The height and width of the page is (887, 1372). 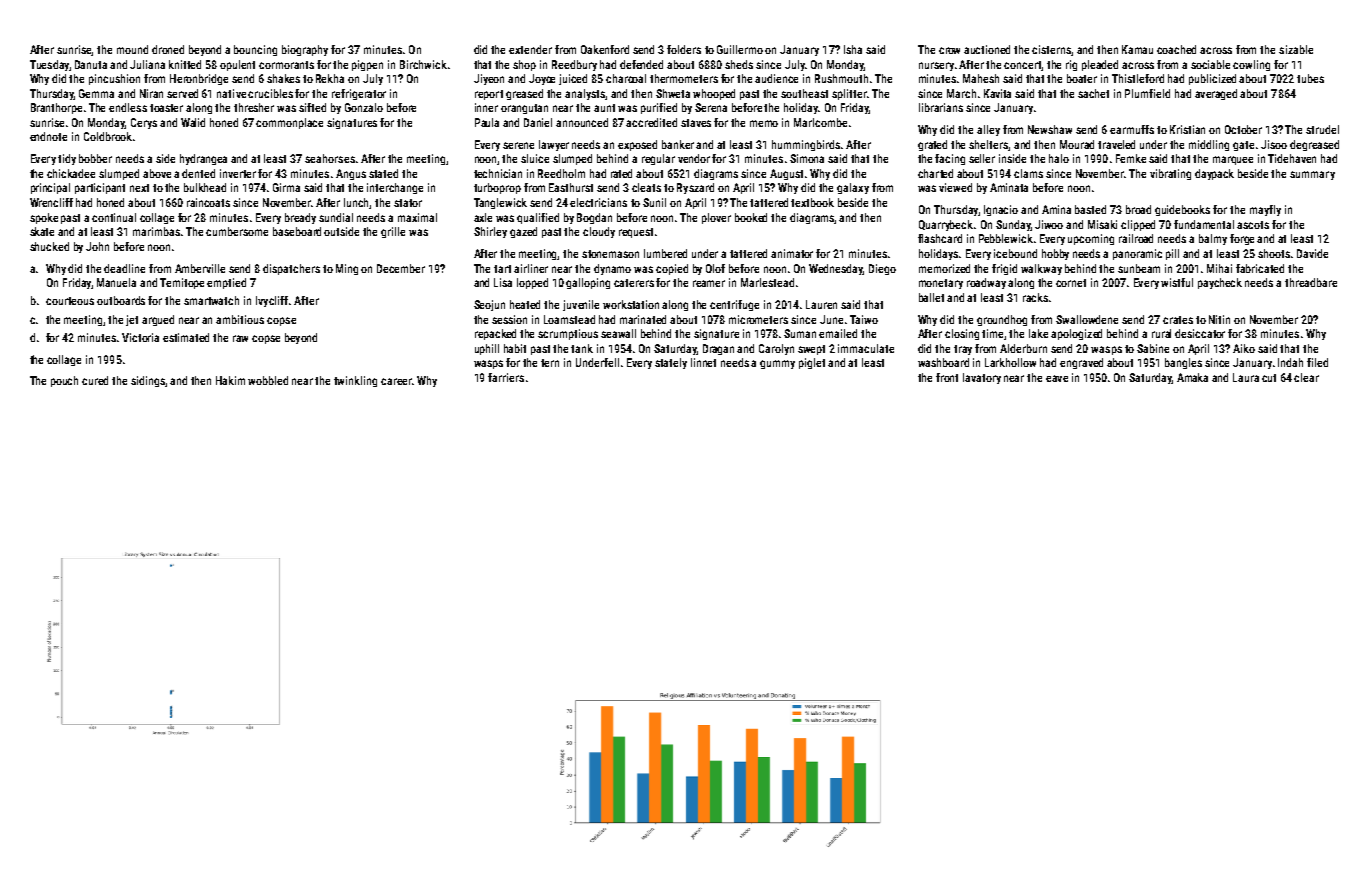 What do you see at coordinates (530, 49) in the page?
I see `extender` at bounding box center [530, 49].
